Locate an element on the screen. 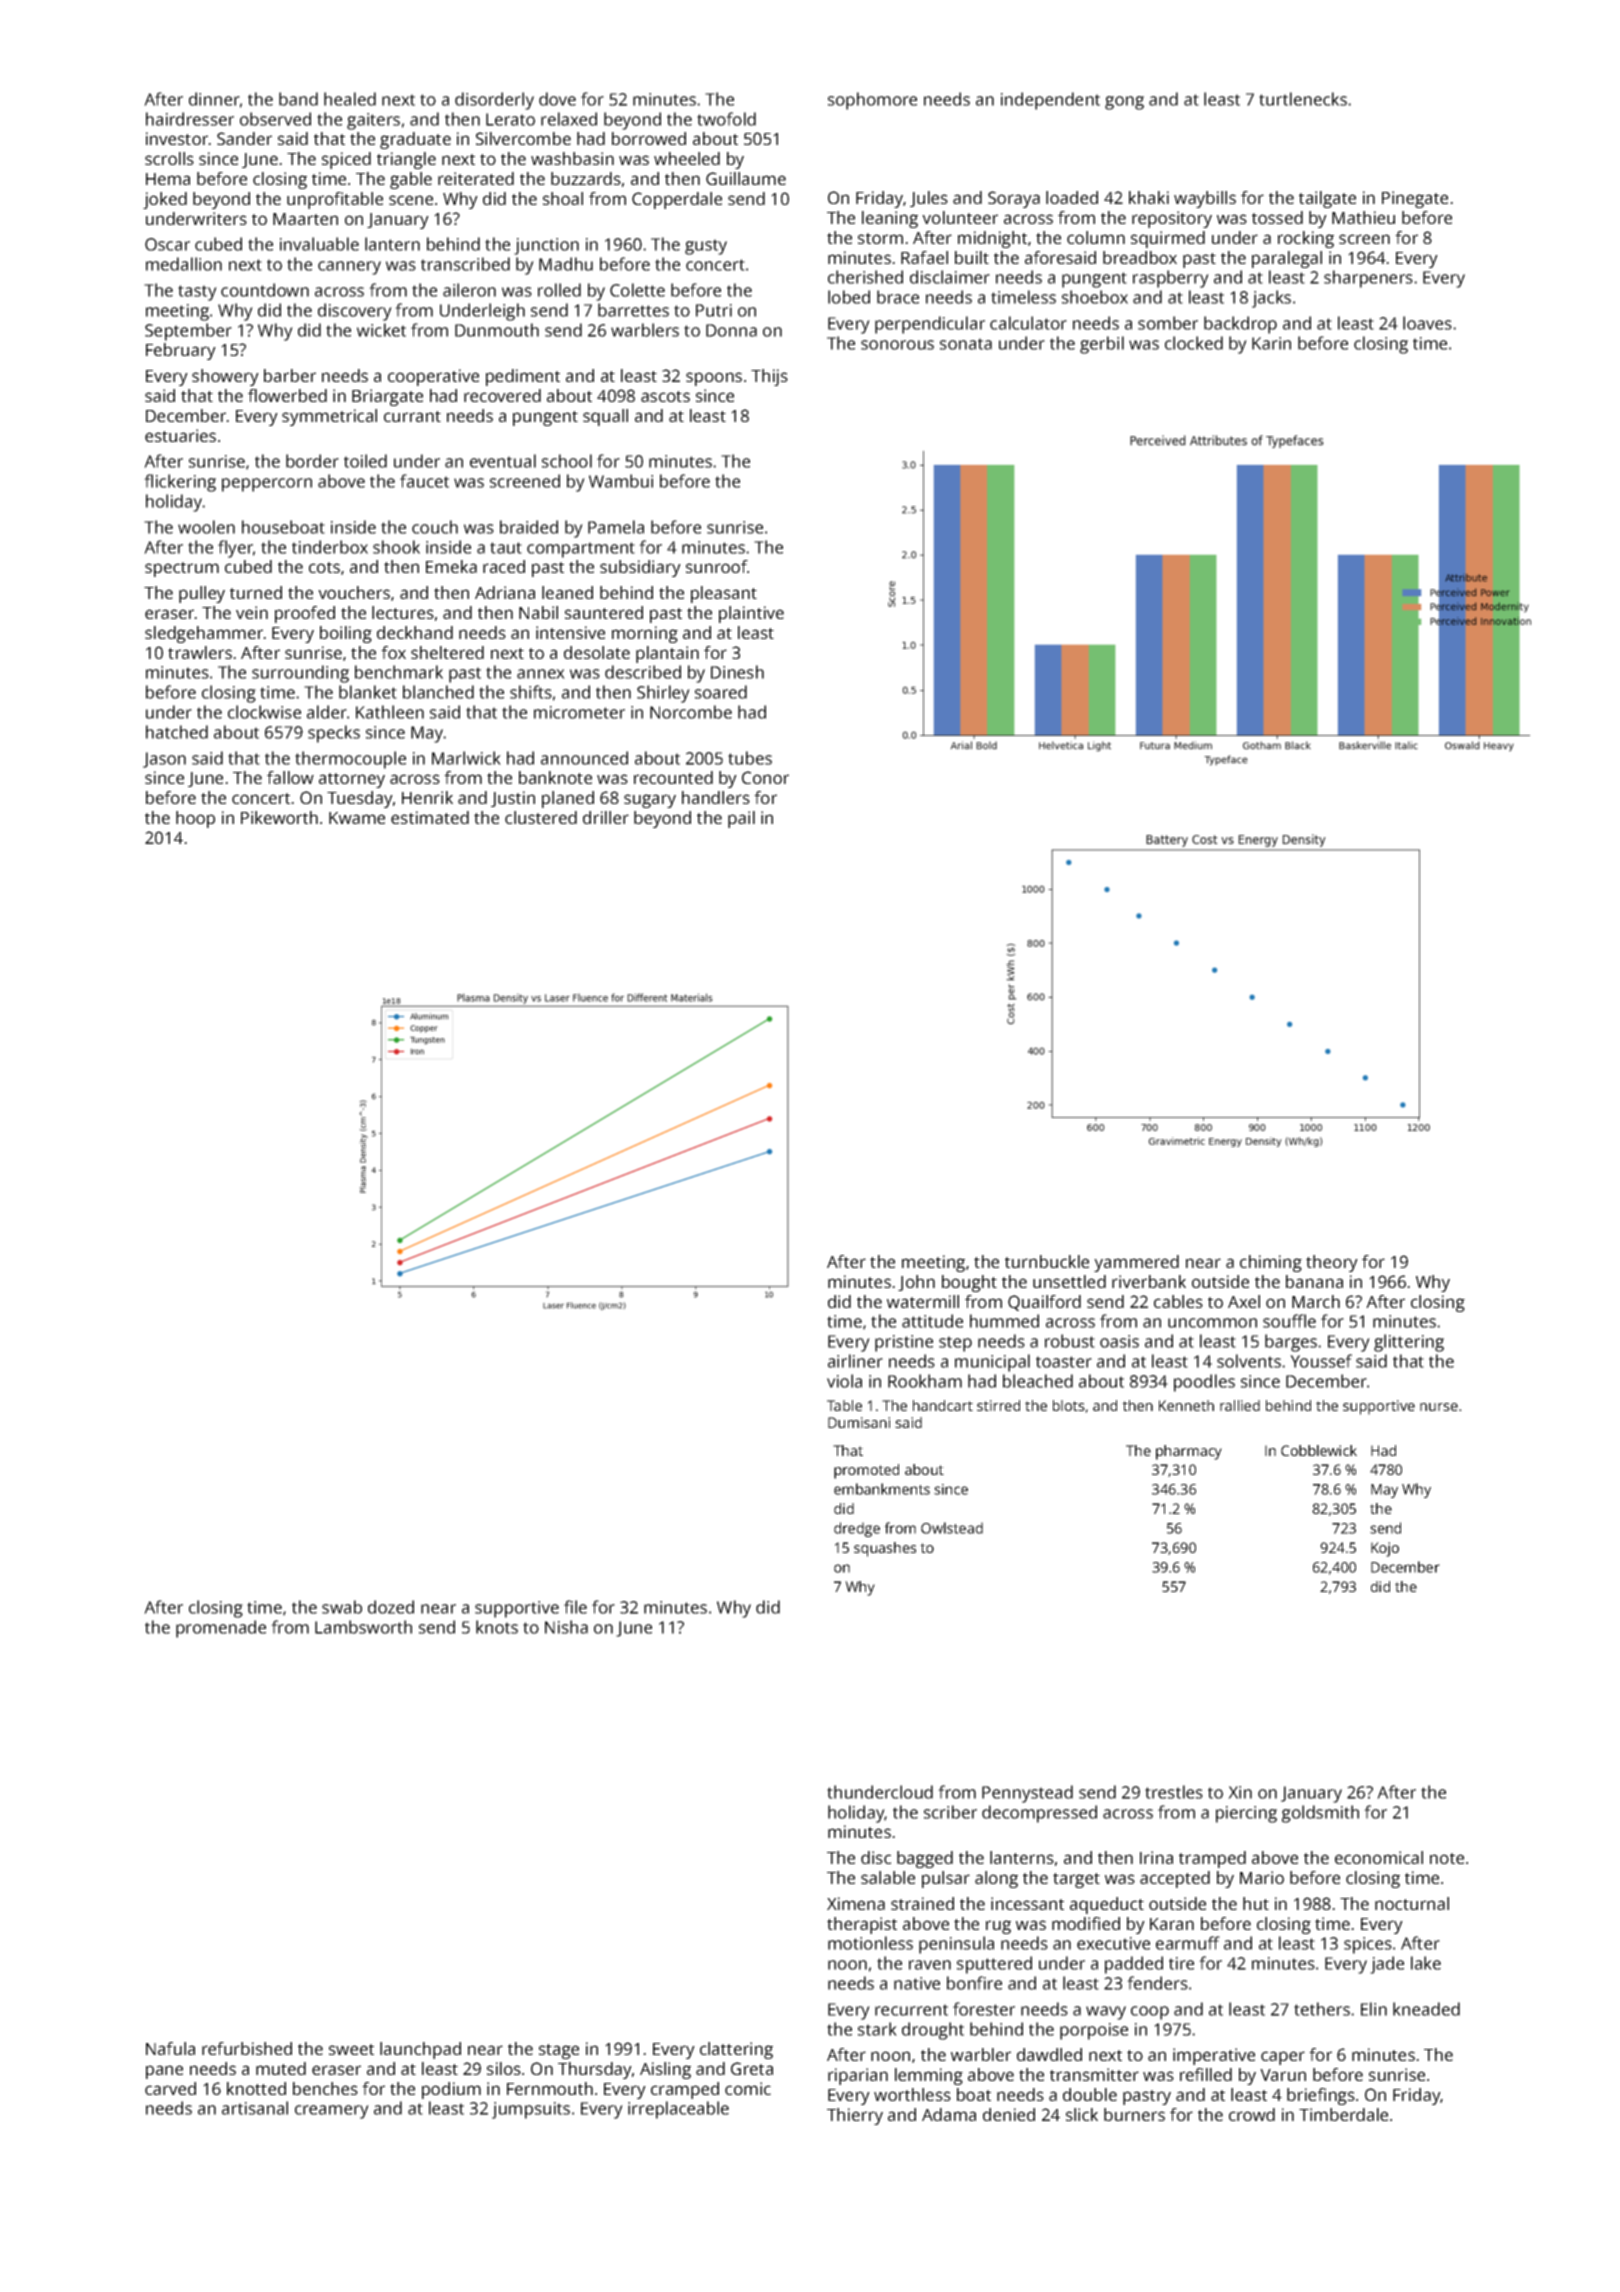 Image resolution: width=1620 pixels, height=2292 pixels. estimated is located at coordinates (430, 817).
